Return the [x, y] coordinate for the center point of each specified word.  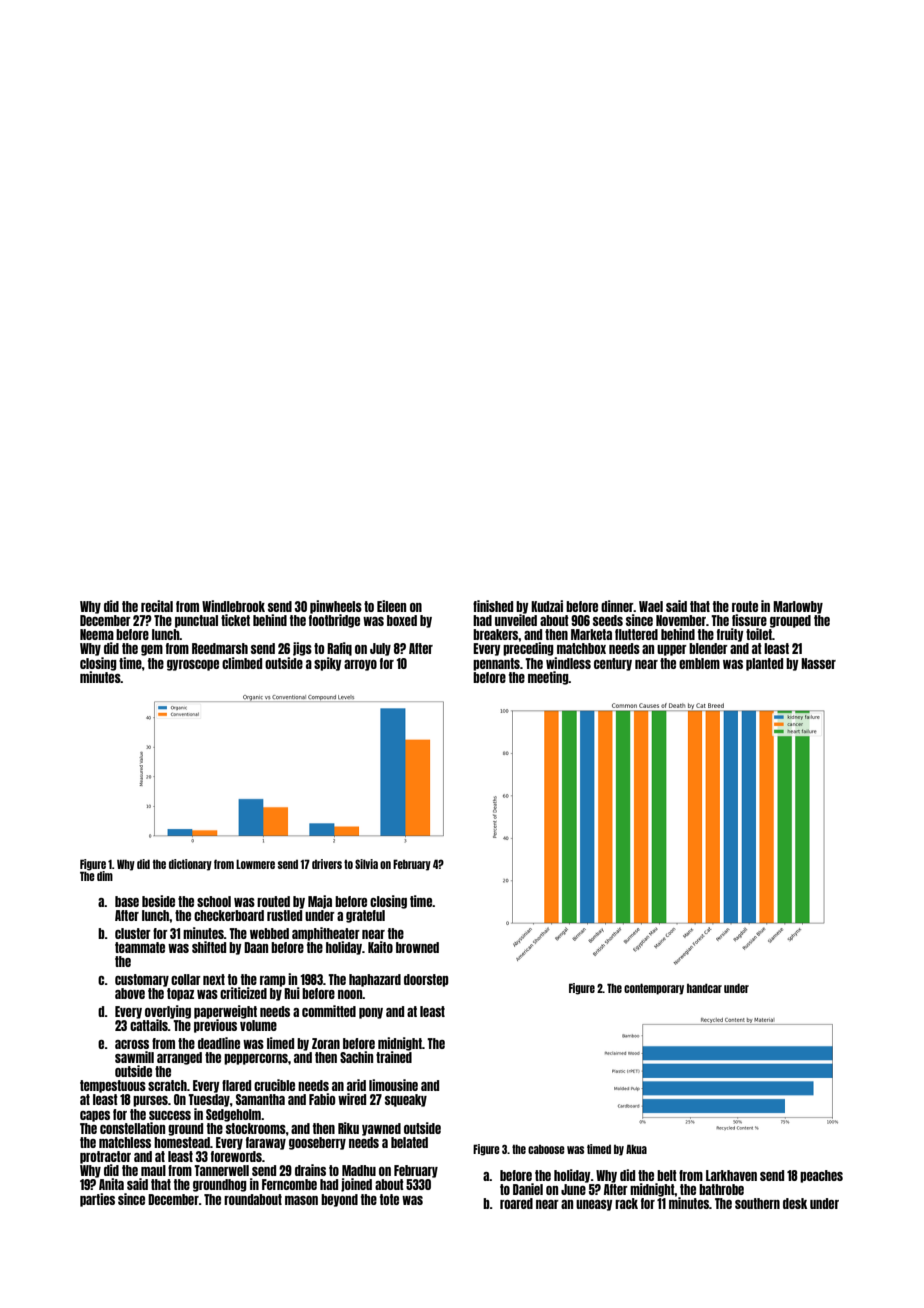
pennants [496, 664]
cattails [149, 1025]
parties [97, 1200]
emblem [699, 663]
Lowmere [255, 864]
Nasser [818, 663]
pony [371, 1013]
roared [516, 1203]
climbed [242, 663]
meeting [548, 678]
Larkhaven [731, 1175]
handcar [704, 988]
